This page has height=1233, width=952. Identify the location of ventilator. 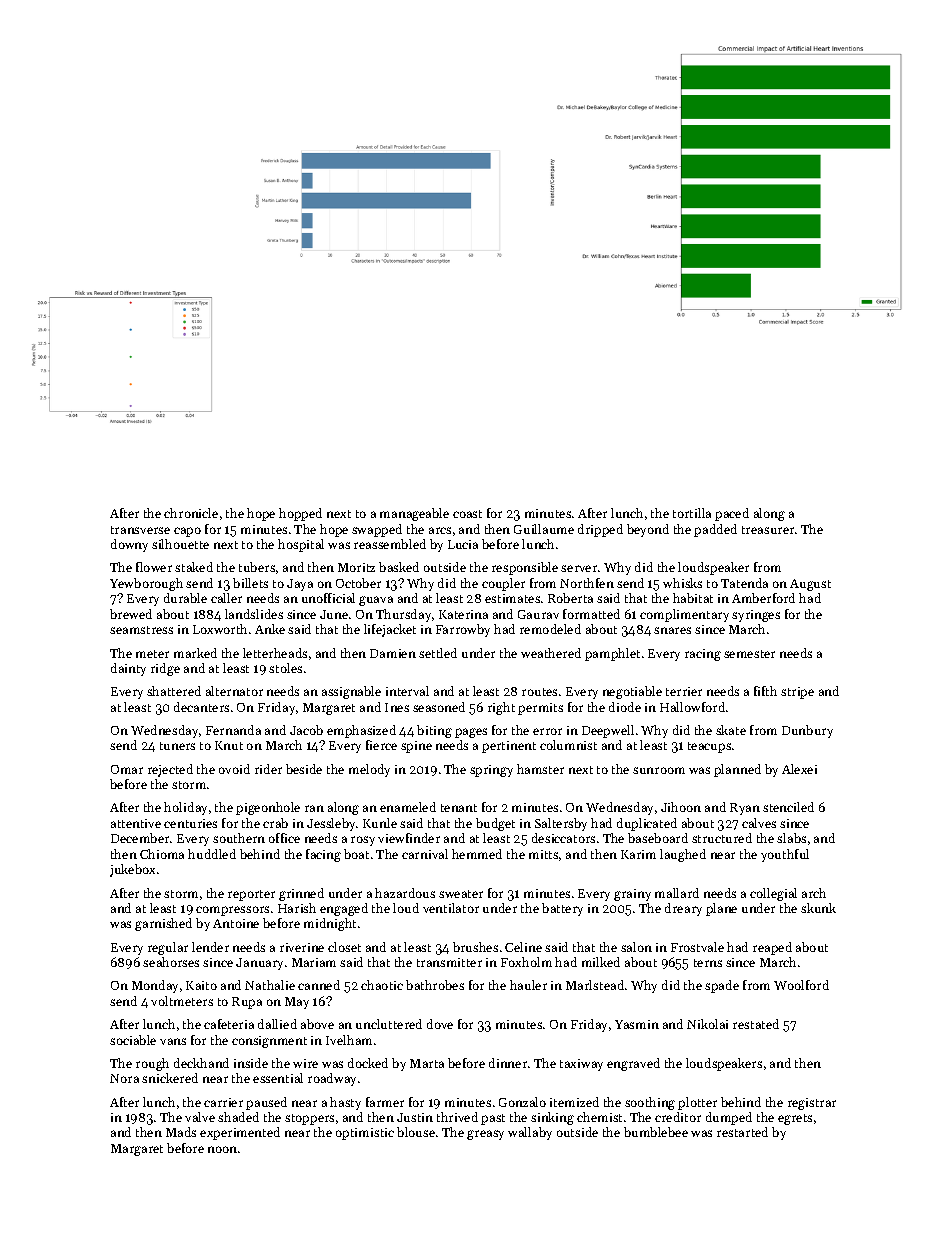
(451, 908).
